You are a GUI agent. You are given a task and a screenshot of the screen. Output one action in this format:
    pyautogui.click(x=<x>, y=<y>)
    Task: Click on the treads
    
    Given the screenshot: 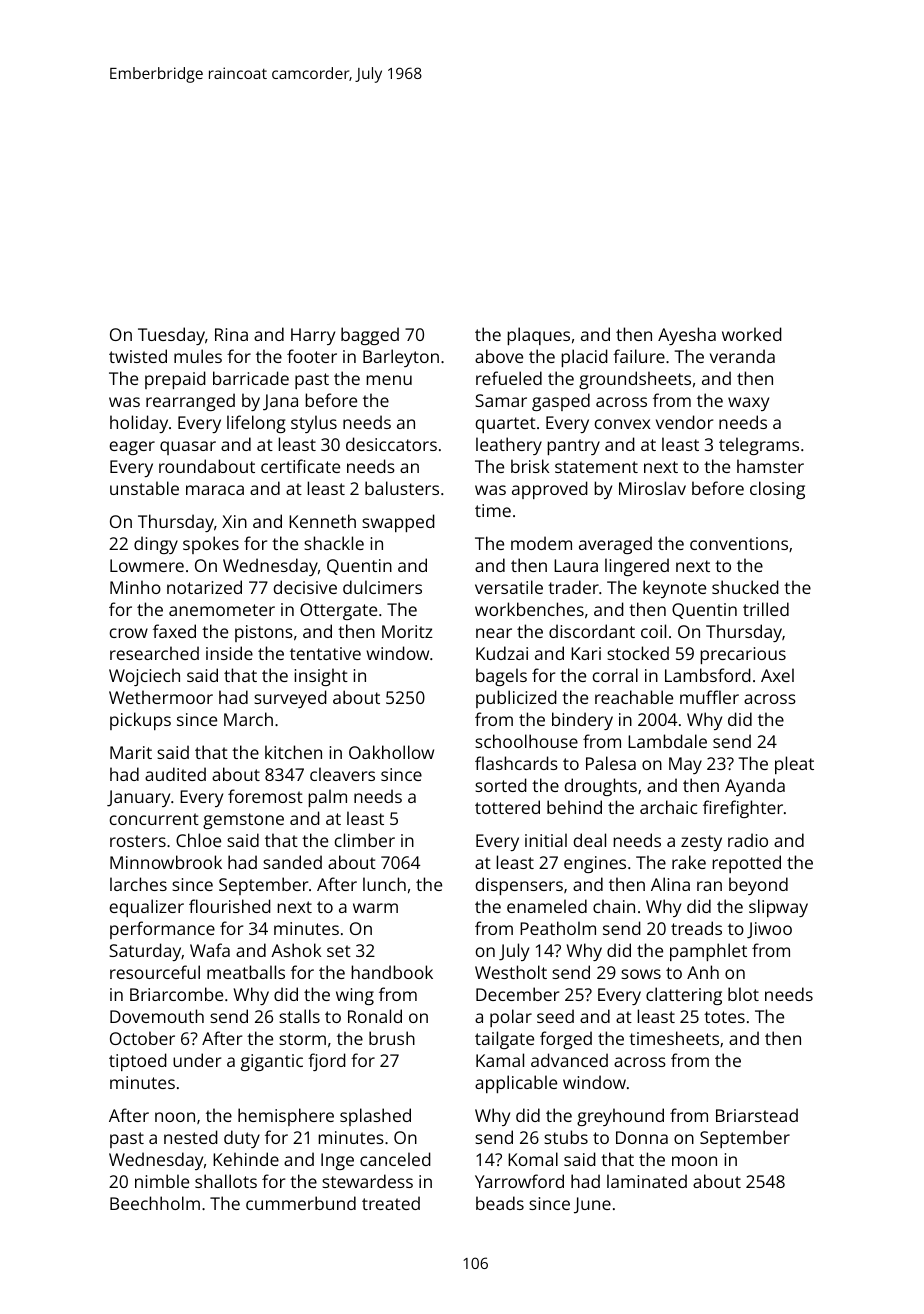 What is the action you would take?
    pyautogui.click(x=696, y=928)
